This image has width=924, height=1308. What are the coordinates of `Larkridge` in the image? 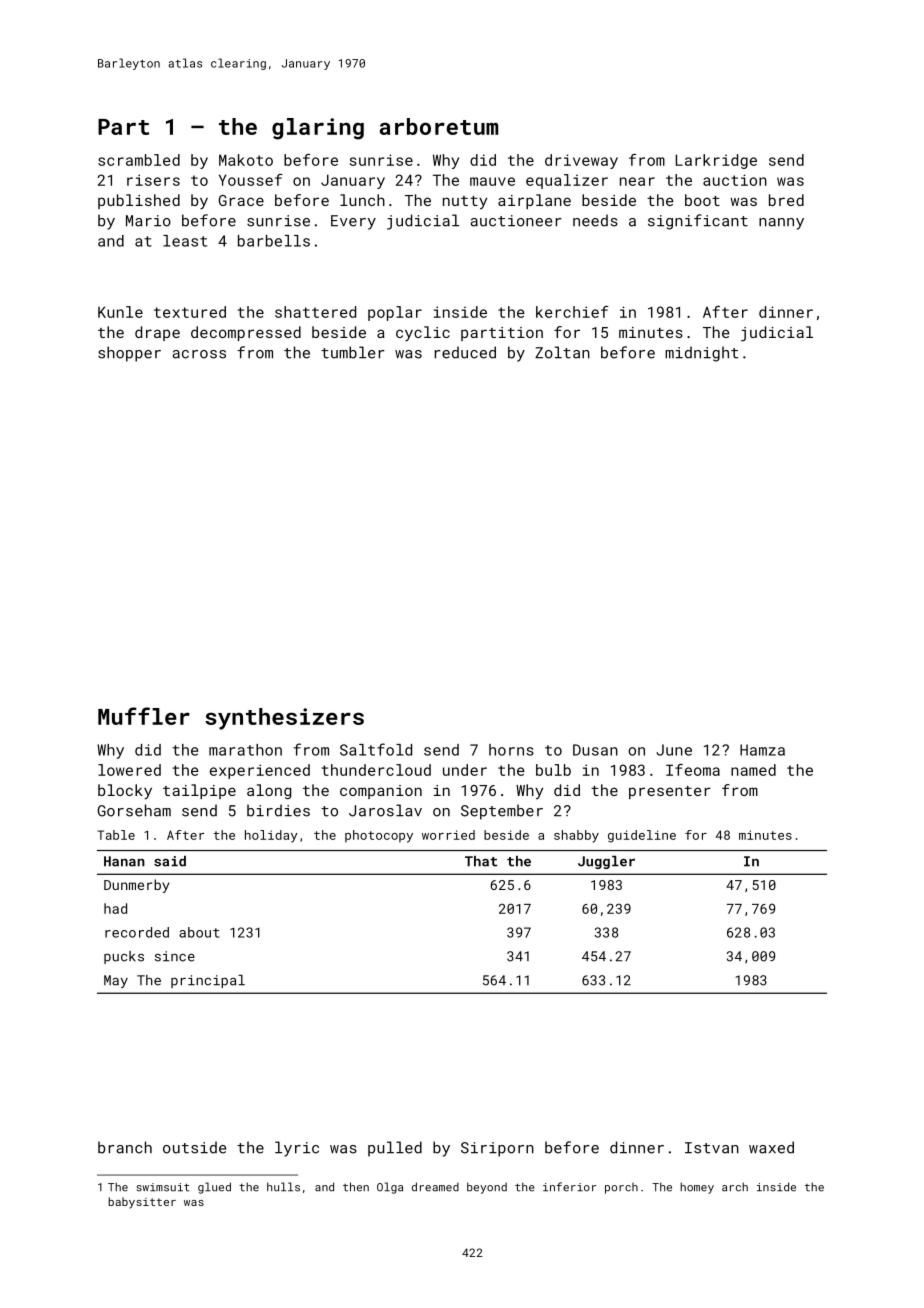 It's located at (716, 161).
